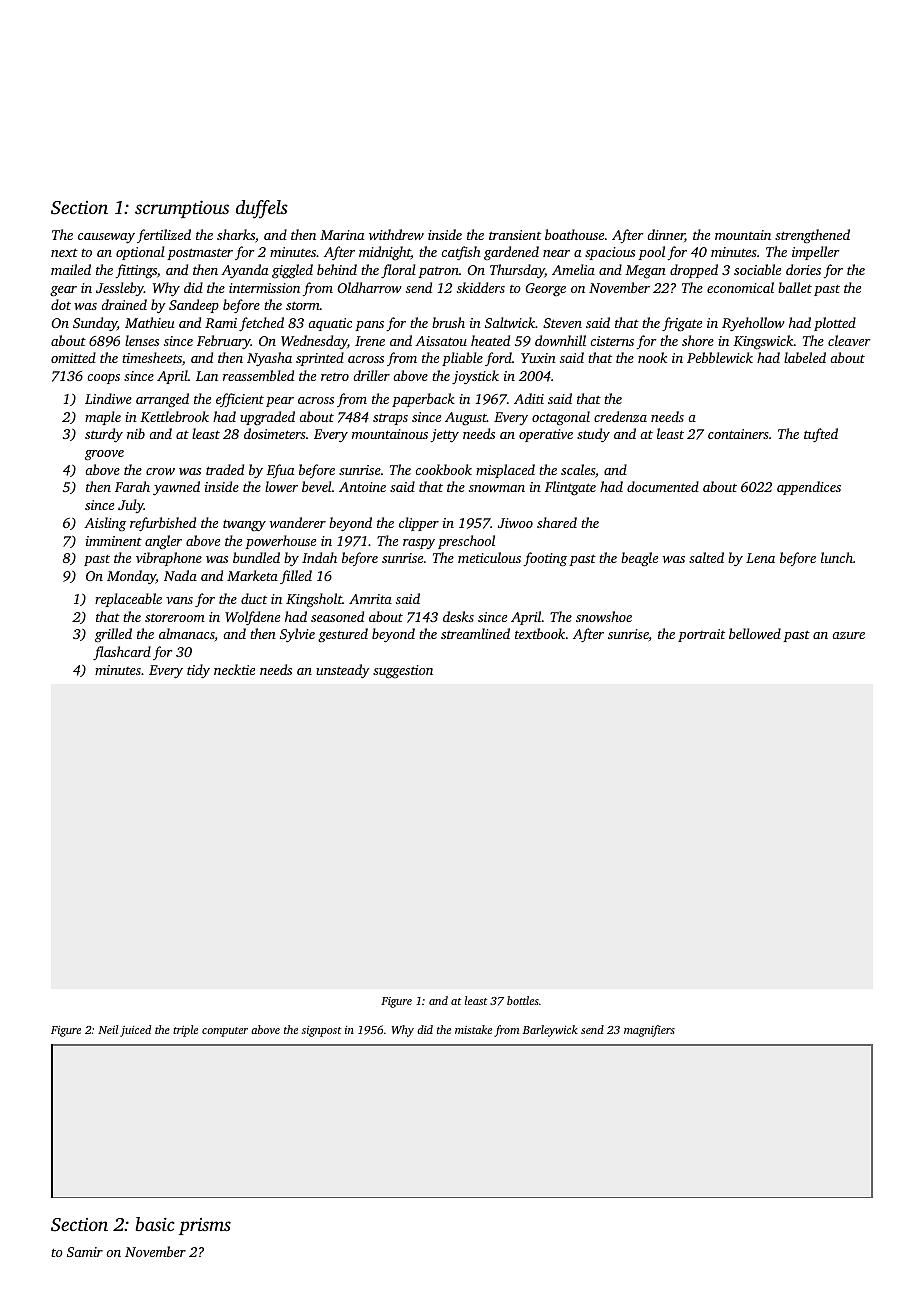  What do you see at coordinates (546, 435) in the document?
I see `operative` at bounding box center [546, 435].
